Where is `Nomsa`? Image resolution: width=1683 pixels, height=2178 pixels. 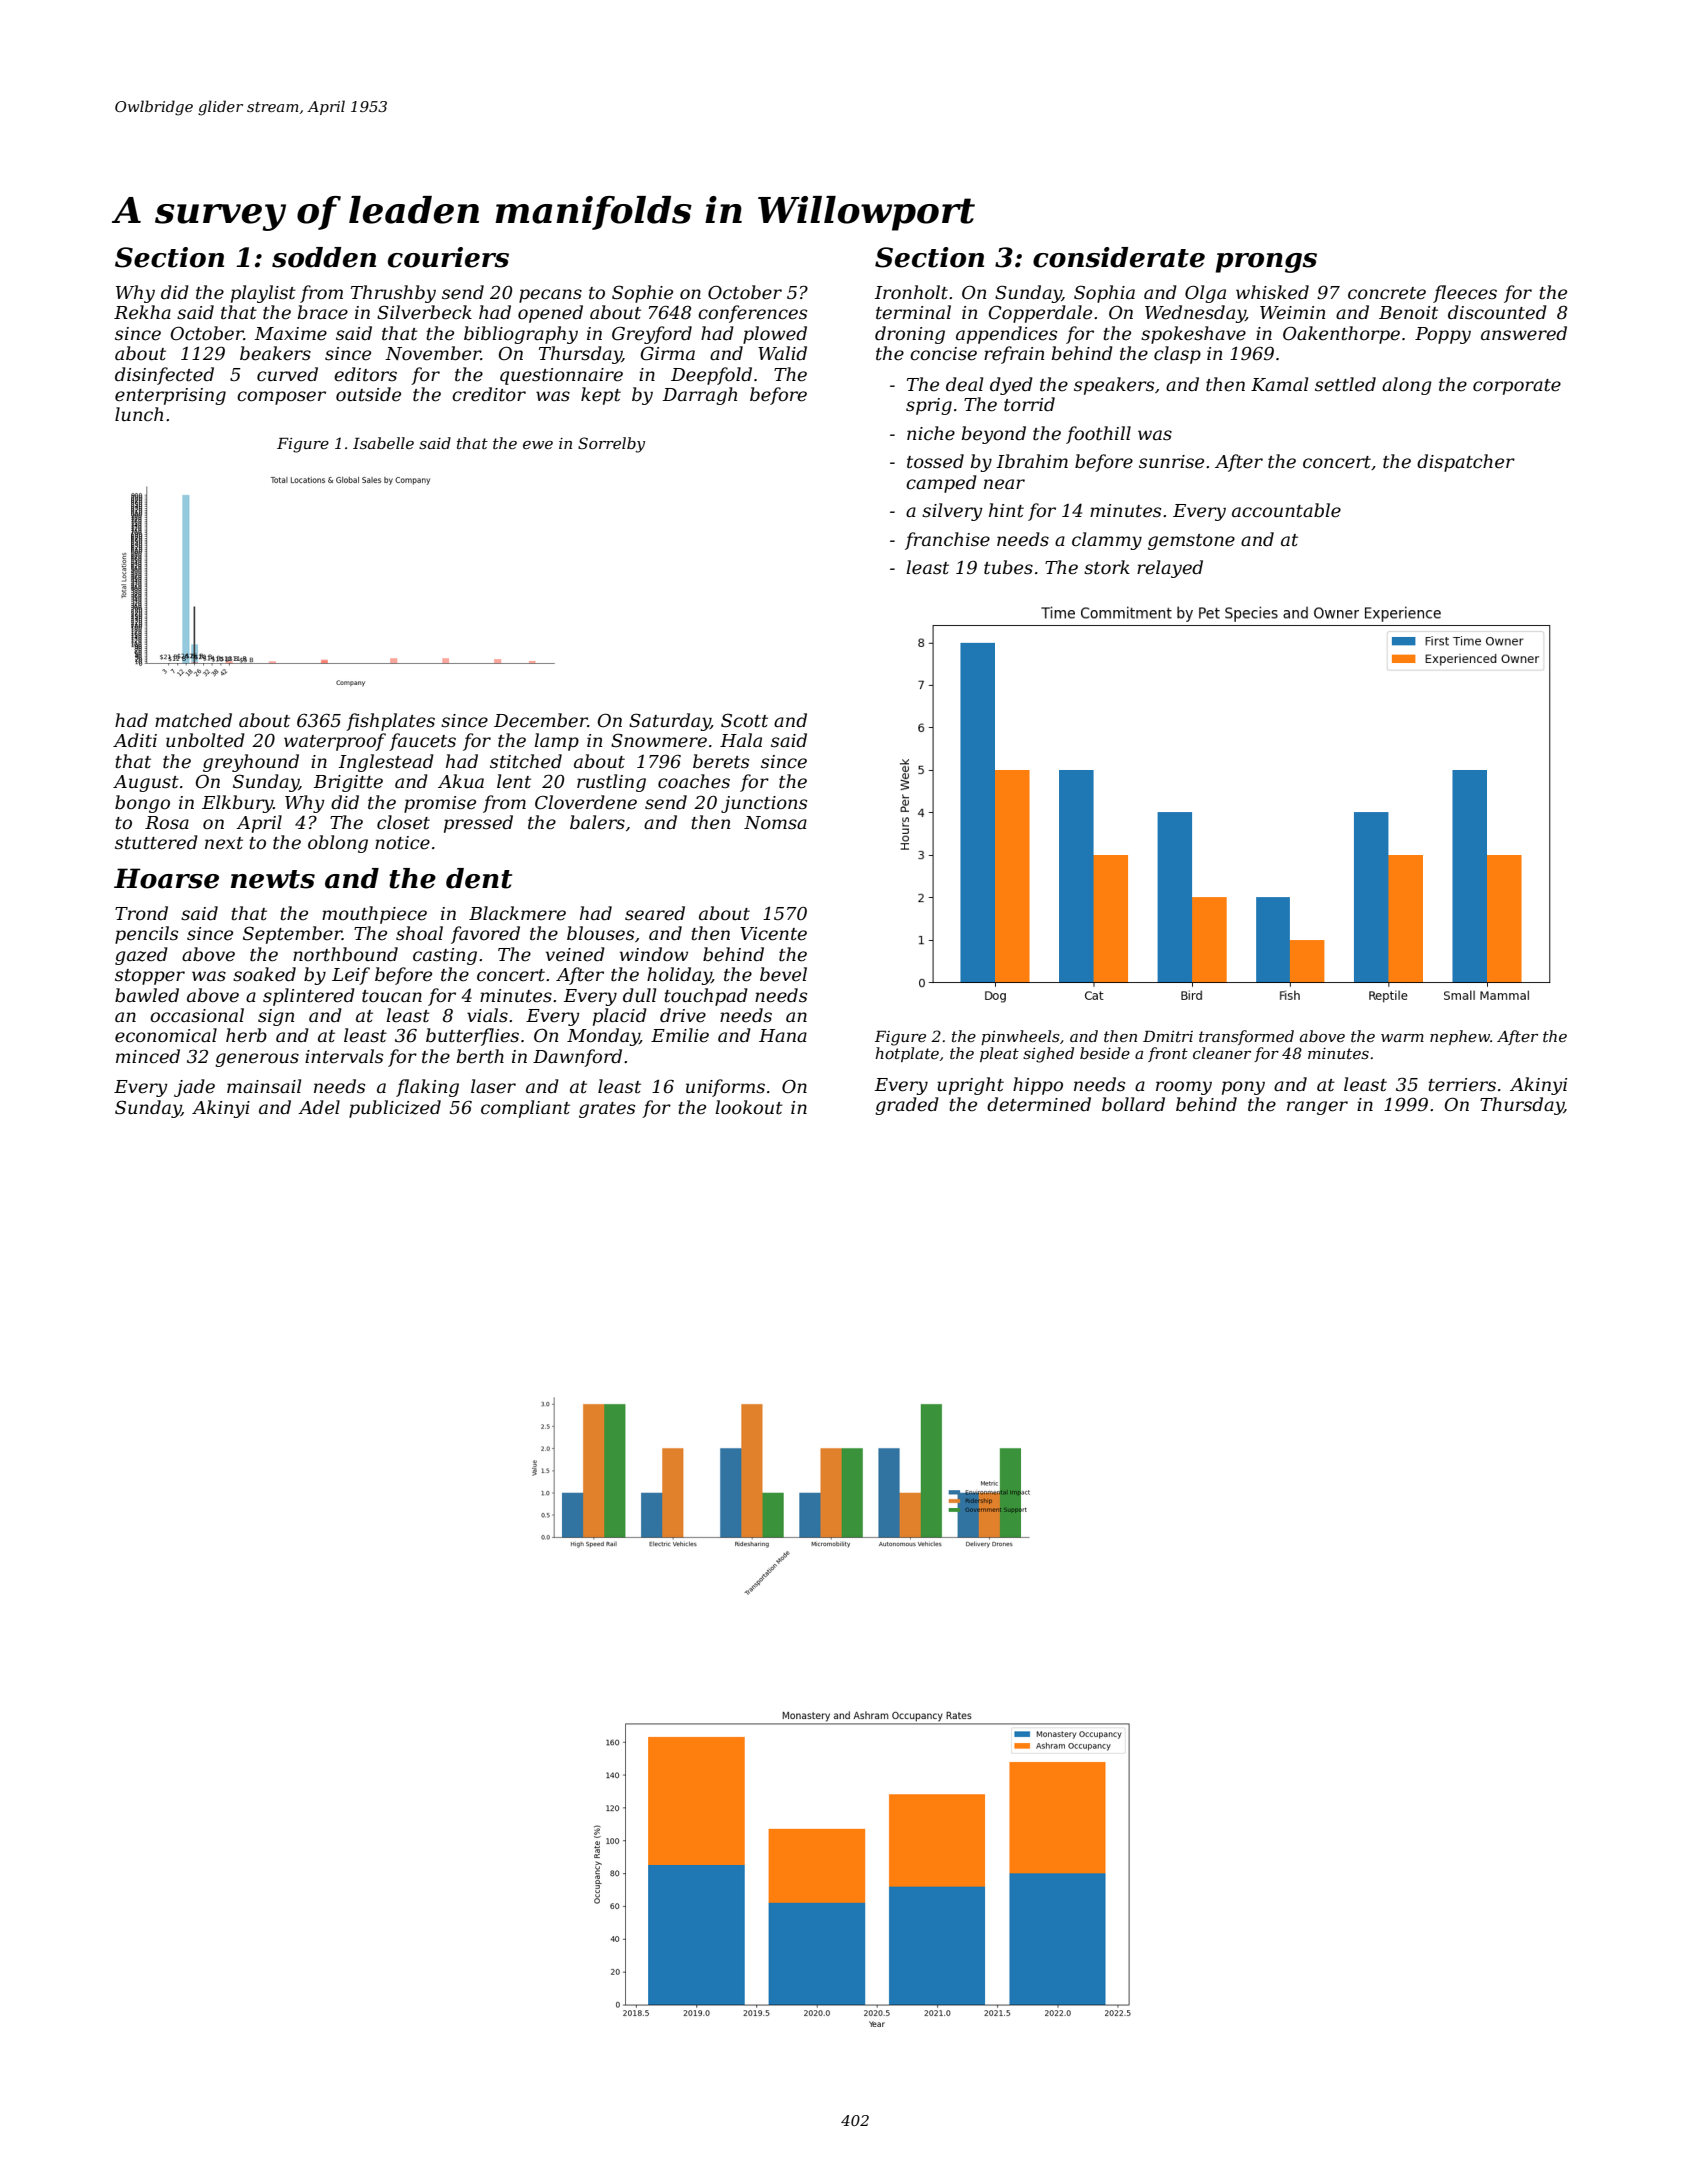
Nomsa is located at coordinates (775, 823).
